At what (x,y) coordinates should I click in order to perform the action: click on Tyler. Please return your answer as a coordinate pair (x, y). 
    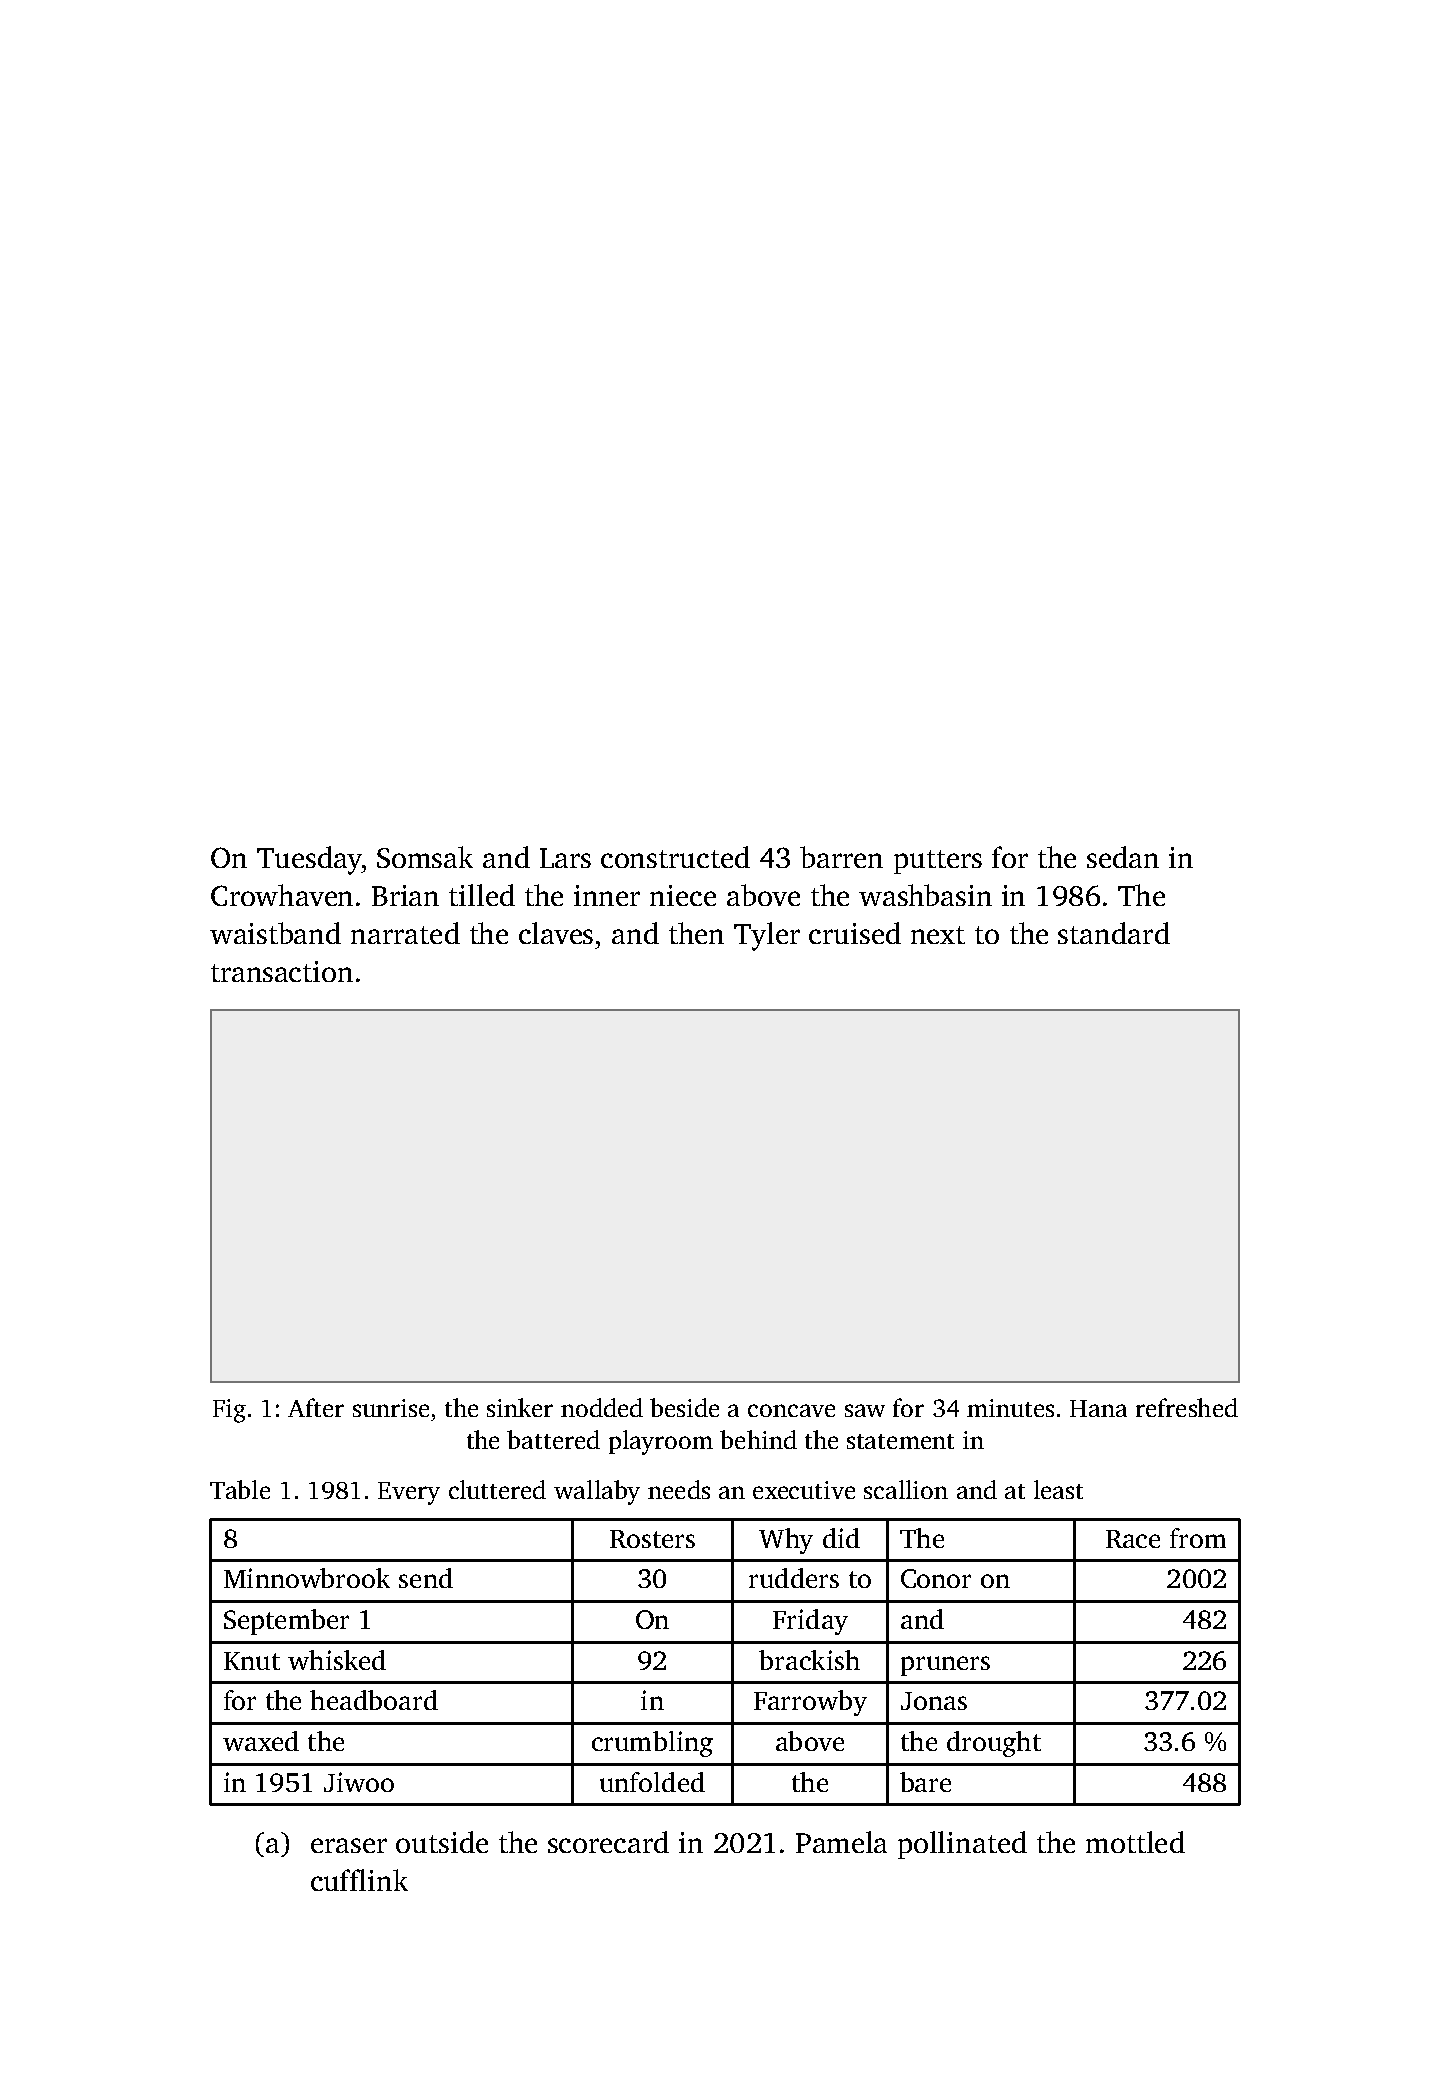
    Looking at the image, I should click on (767, 936).
